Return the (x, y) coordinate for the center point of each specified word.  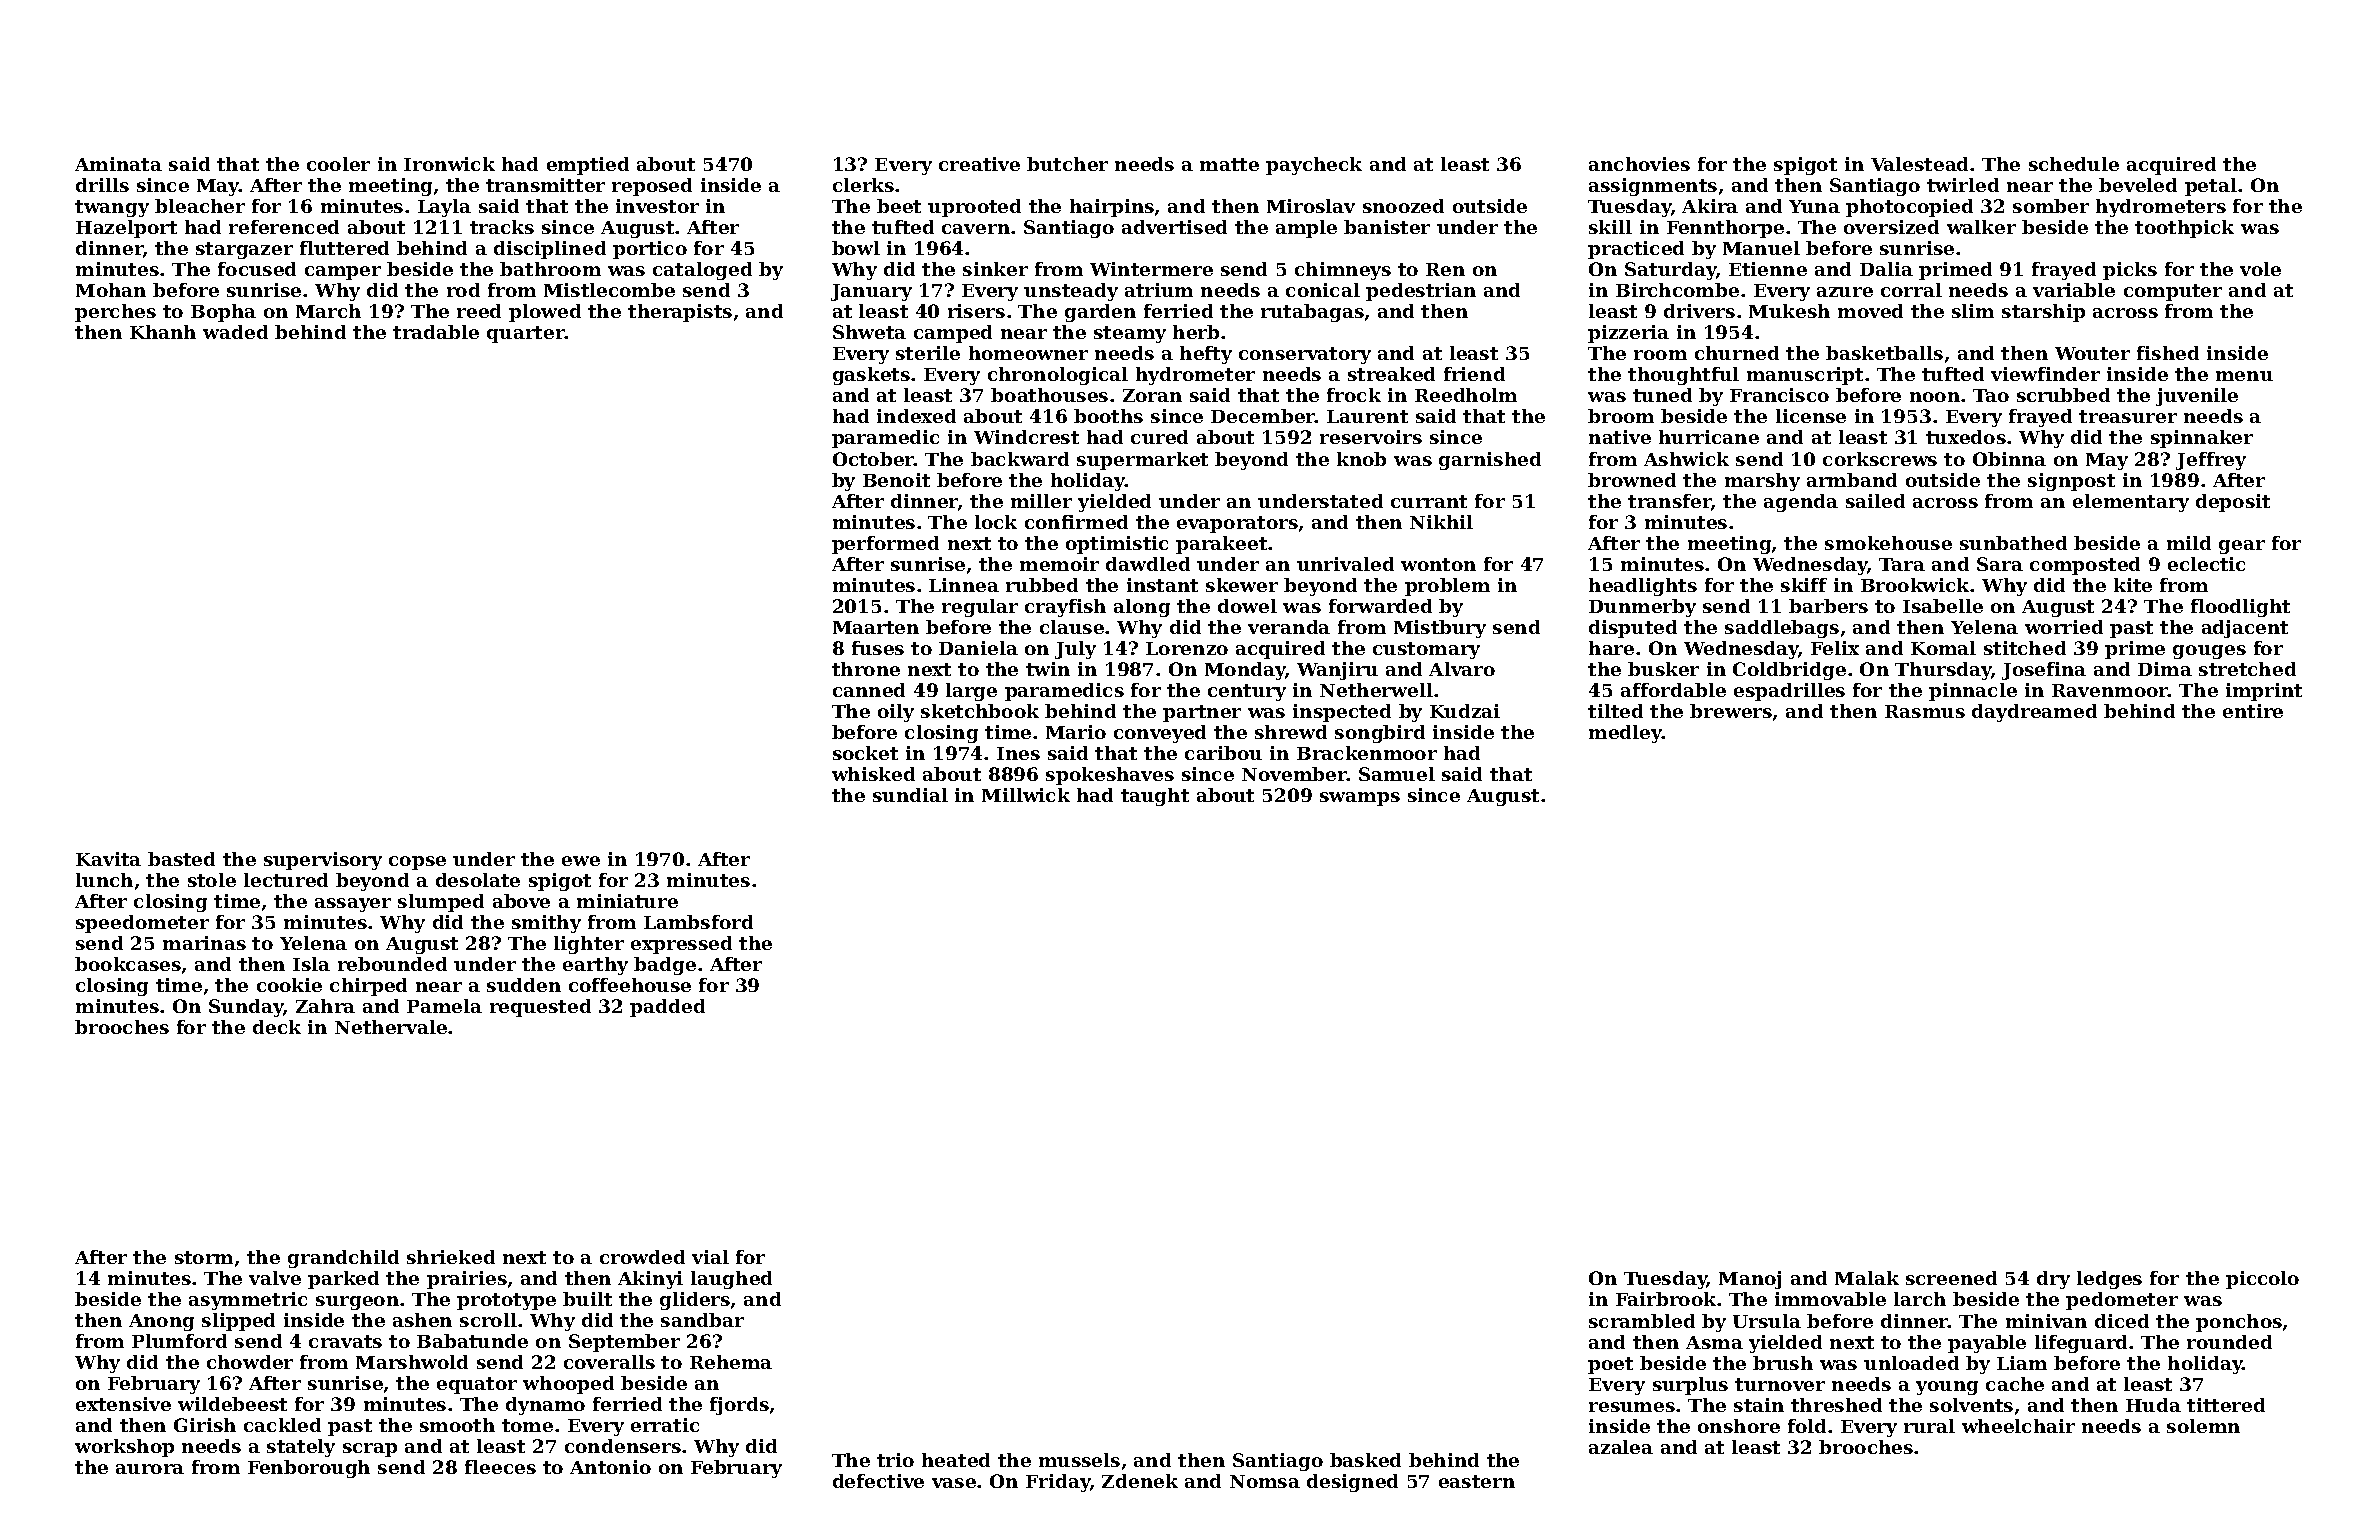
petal (2211, 187)
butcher (1067, 164)
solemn (2203, 1426)
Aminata (118, 164)
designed (1352, 1483)
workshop (124, 1448)
